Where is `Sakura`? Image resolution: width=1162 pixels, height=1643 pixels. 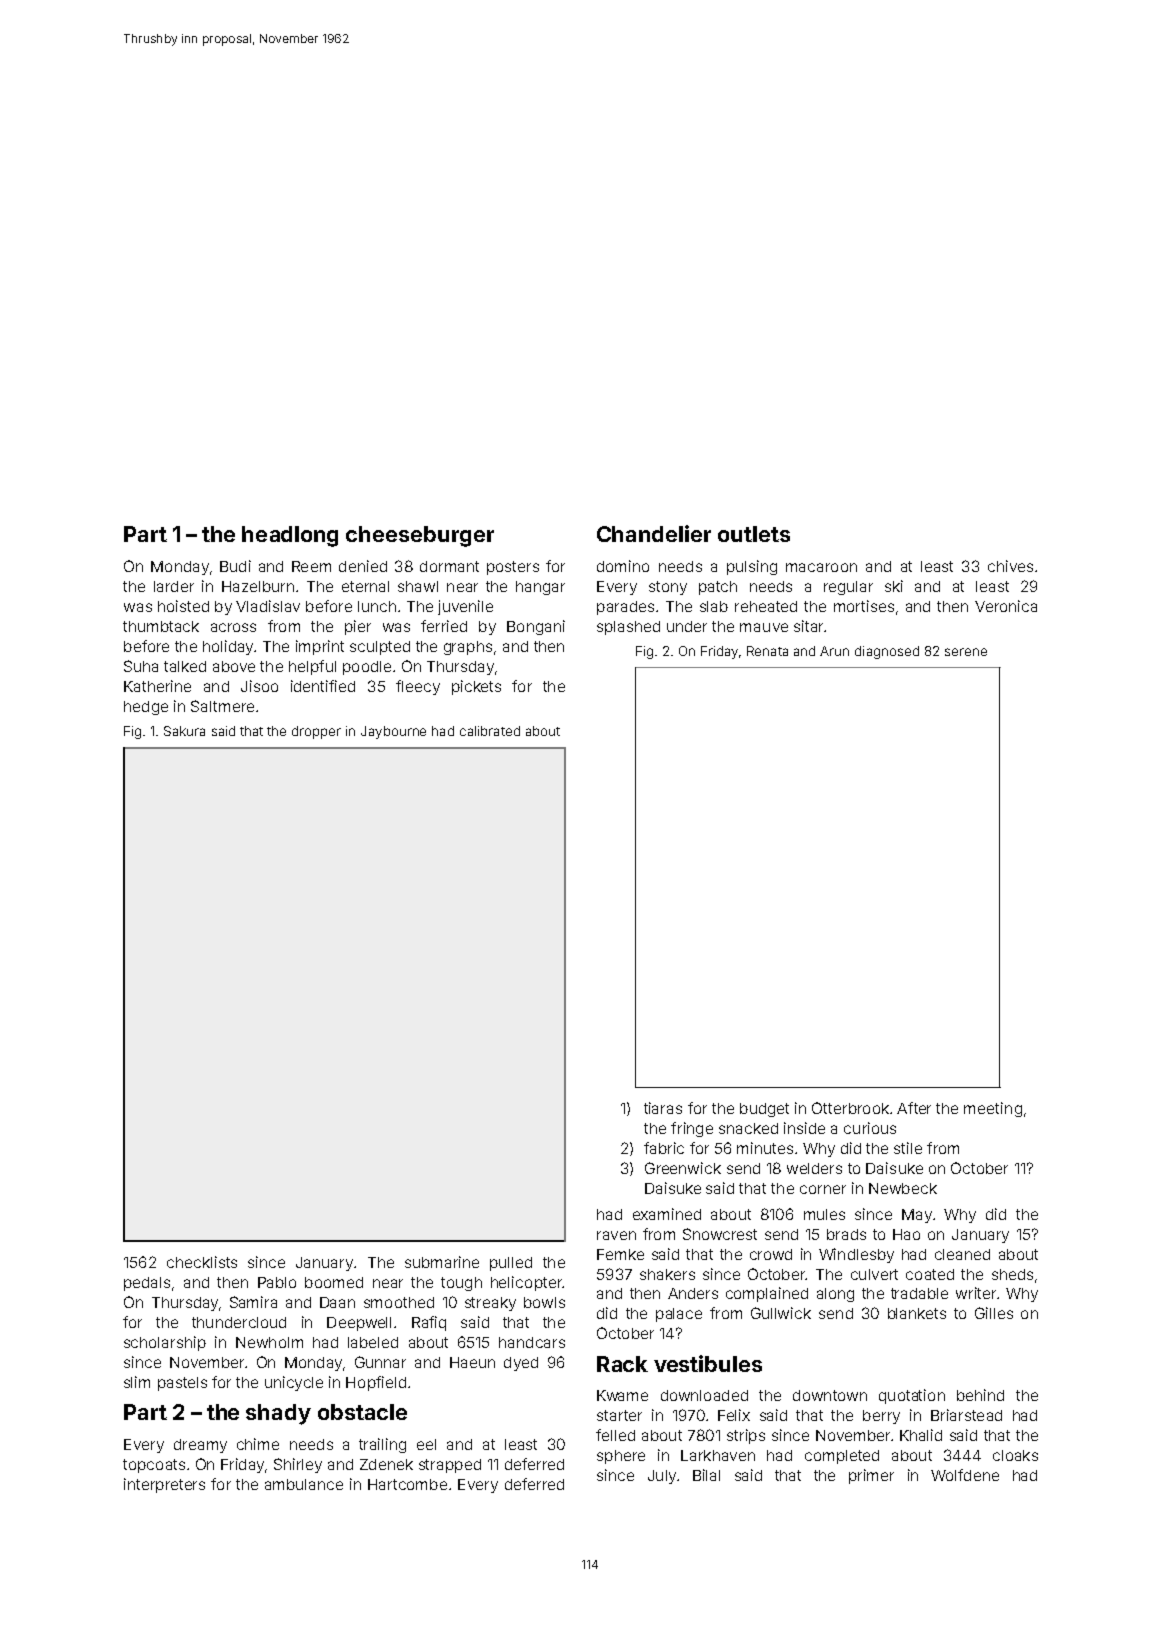 Sakura is located at coordinates (184, 731).
